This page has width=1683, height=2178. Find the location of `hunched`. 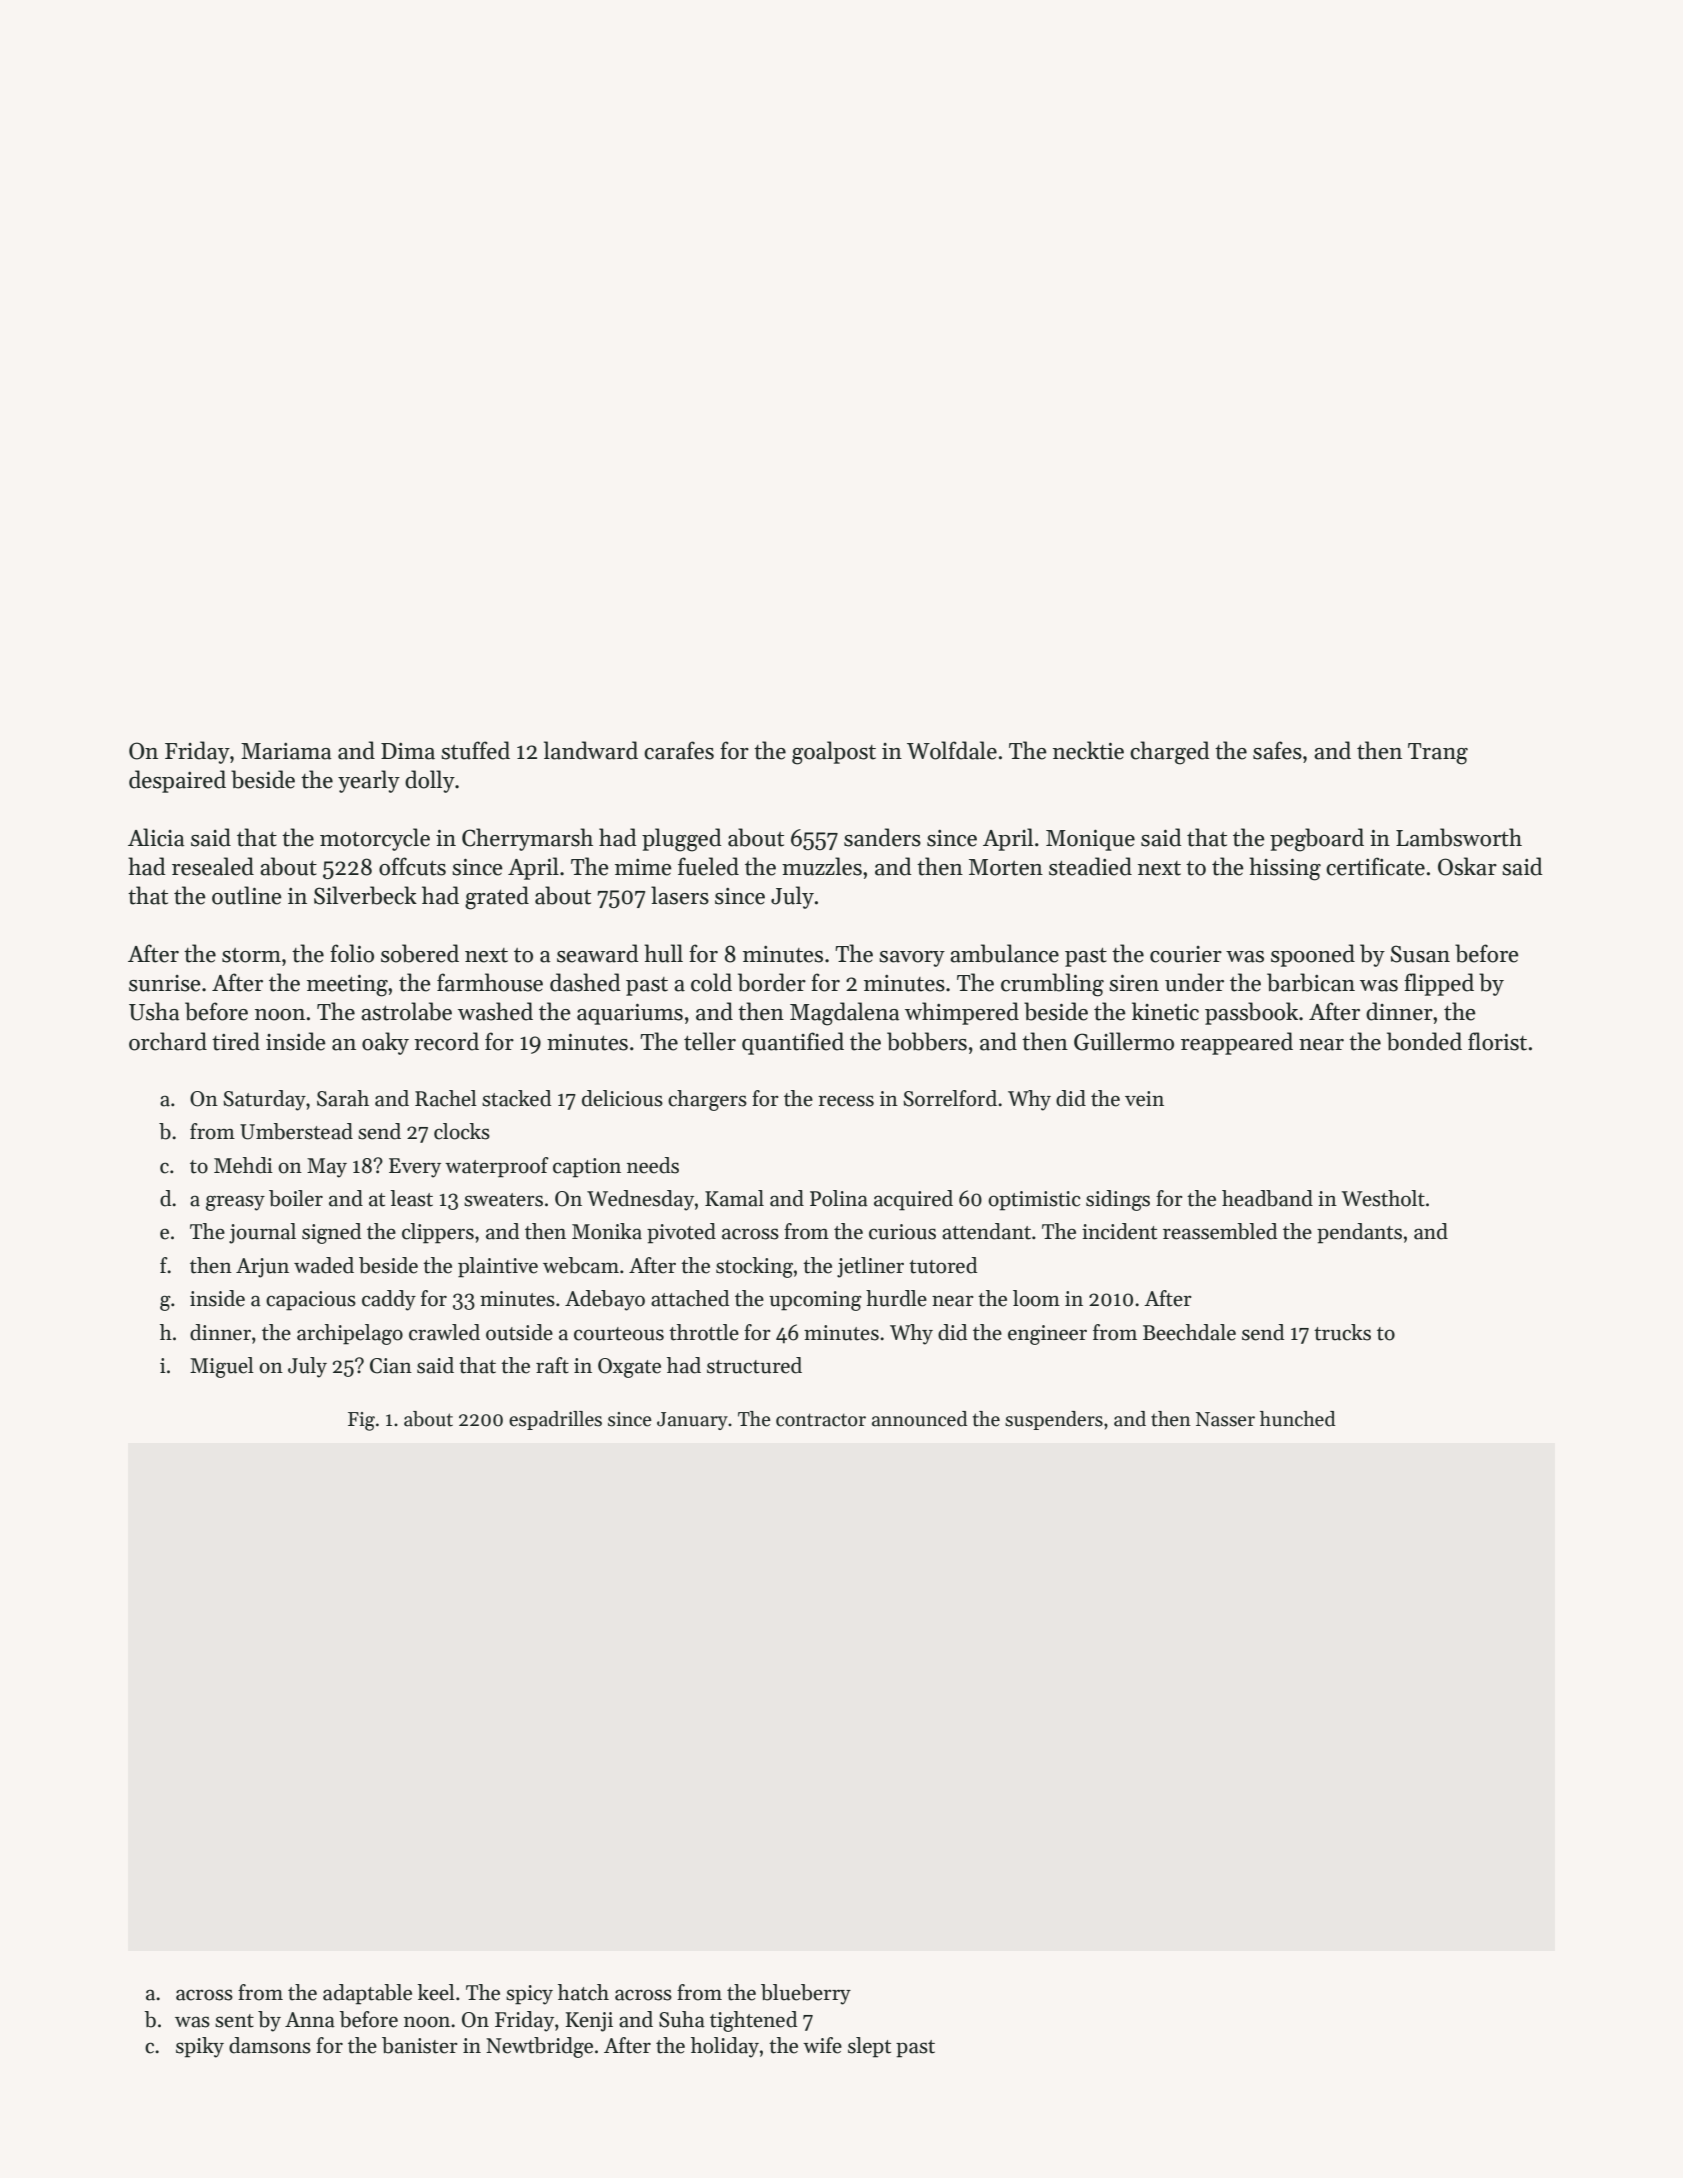

hunched is located at coordinates (1298, 1419).
